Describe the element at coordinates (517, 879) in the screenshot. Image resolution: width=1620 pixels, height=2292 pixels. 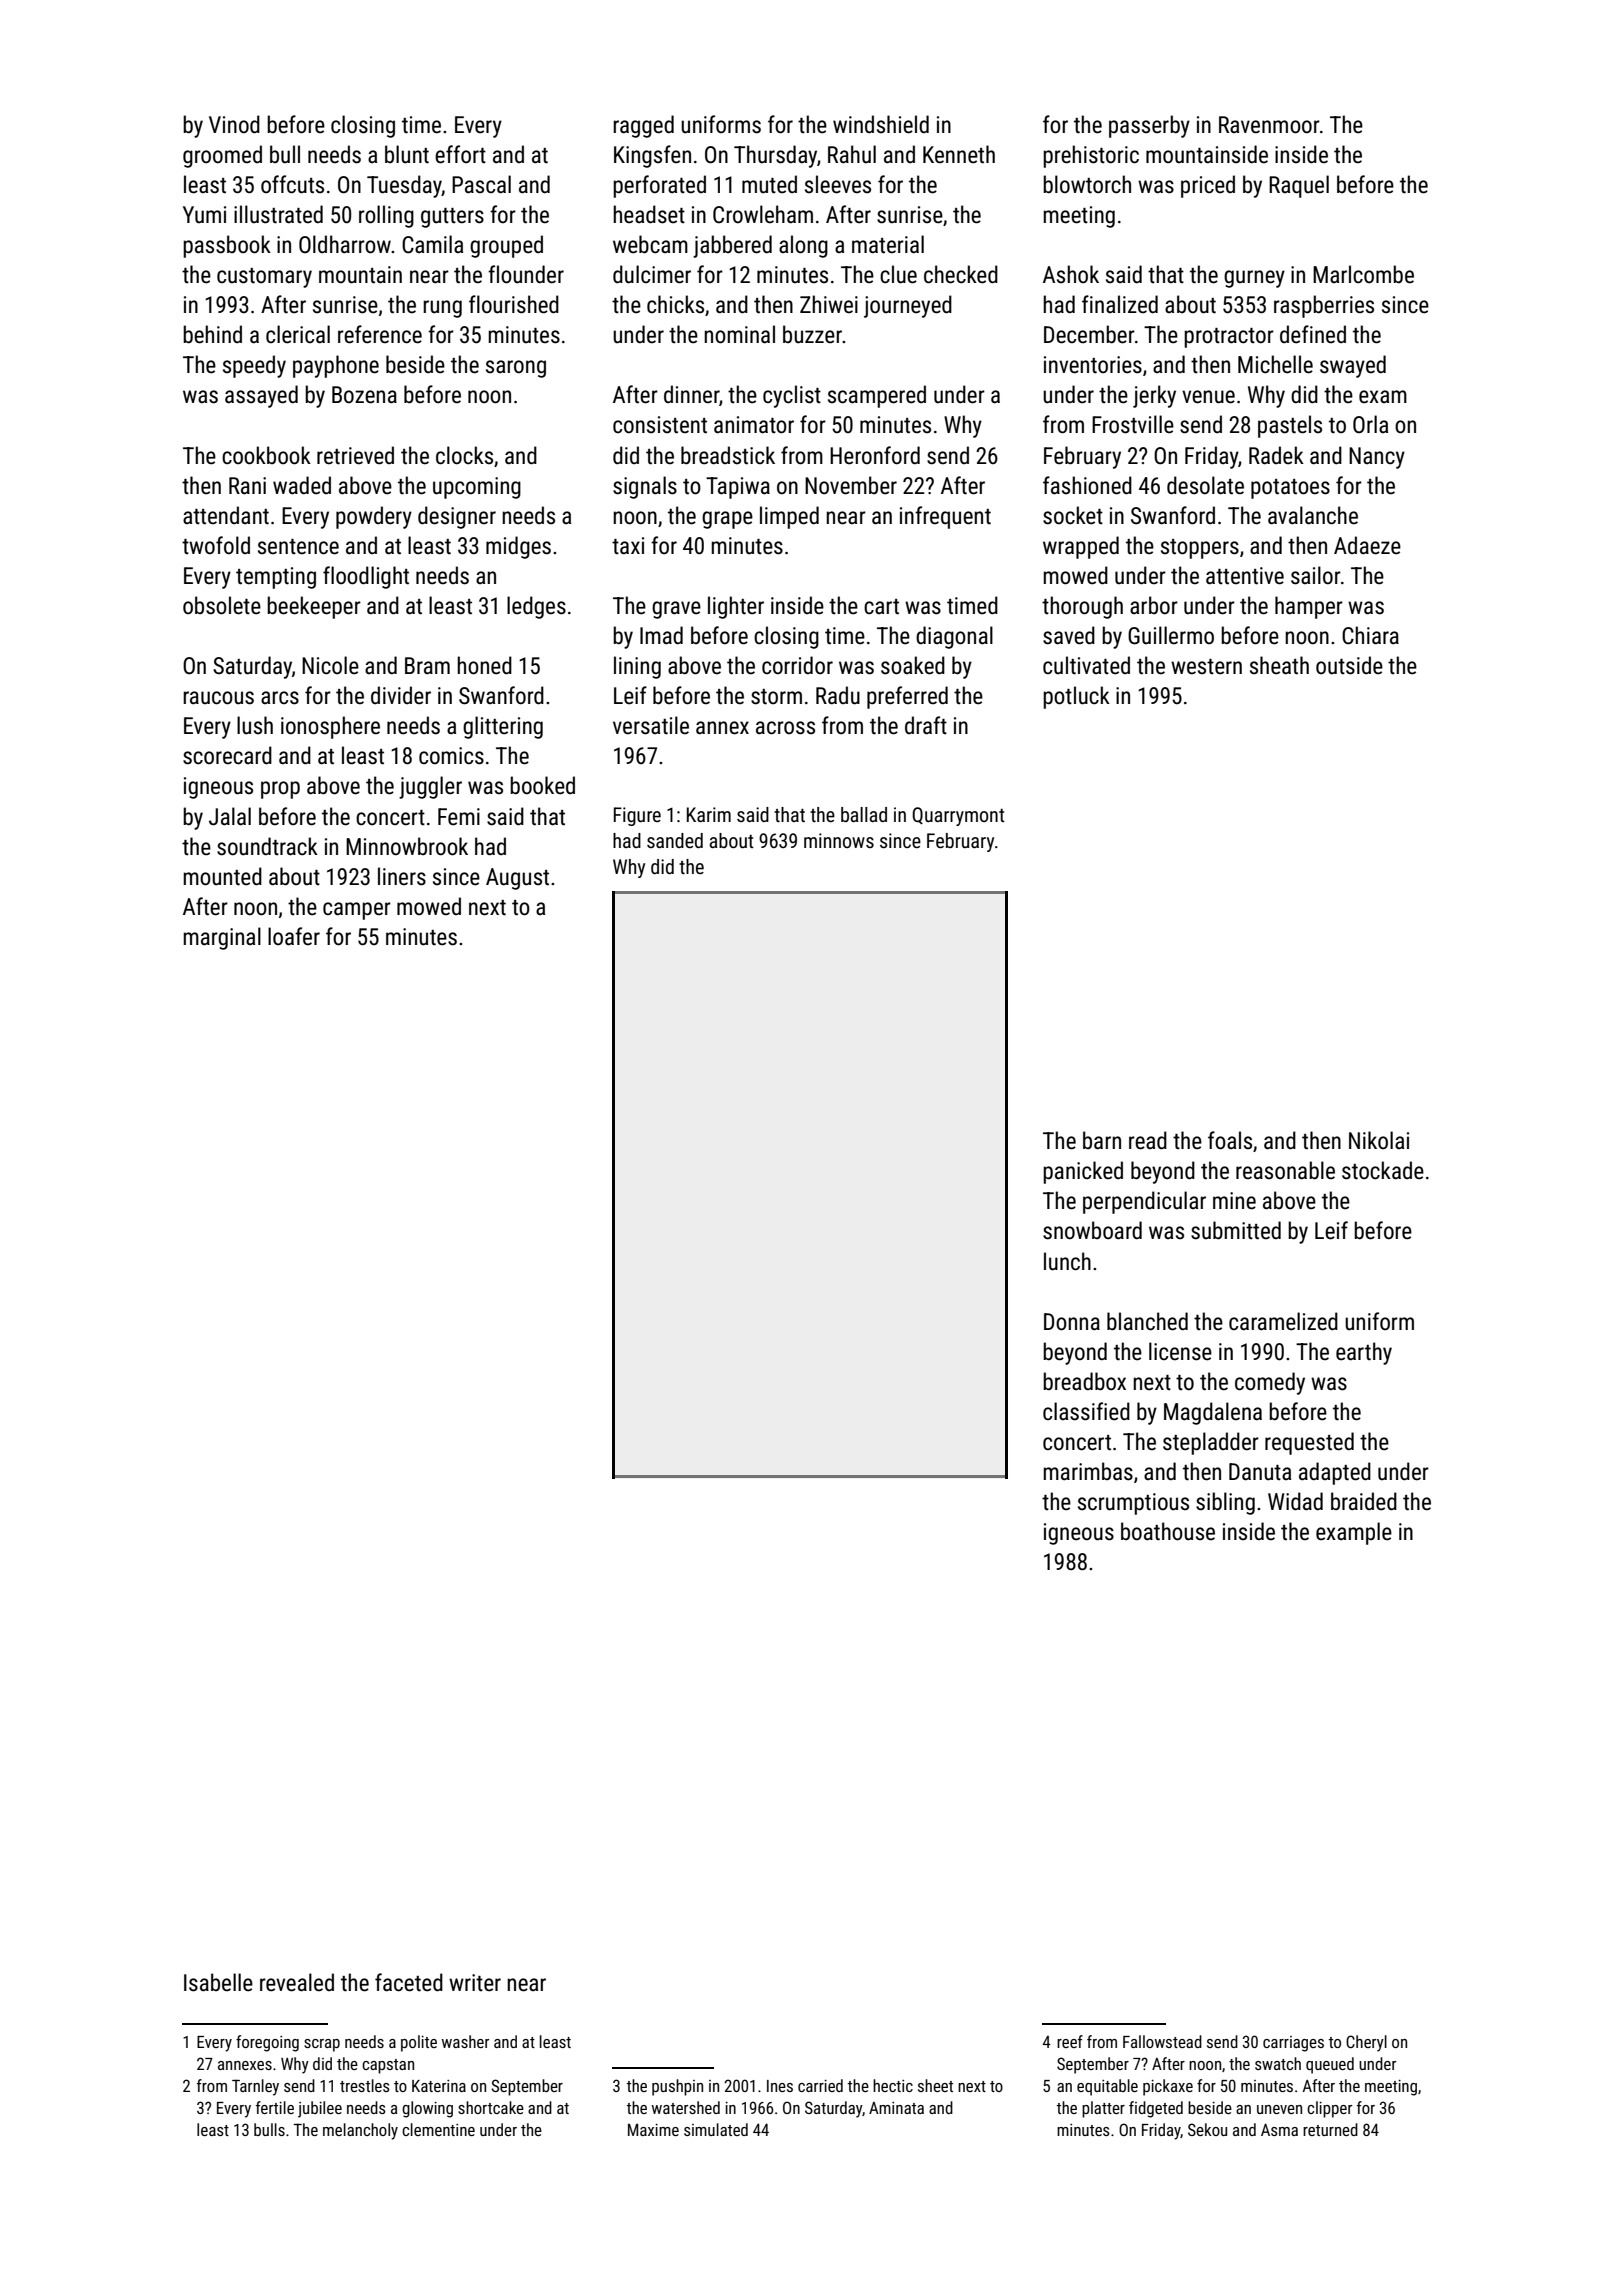
I see `August` at that location.
